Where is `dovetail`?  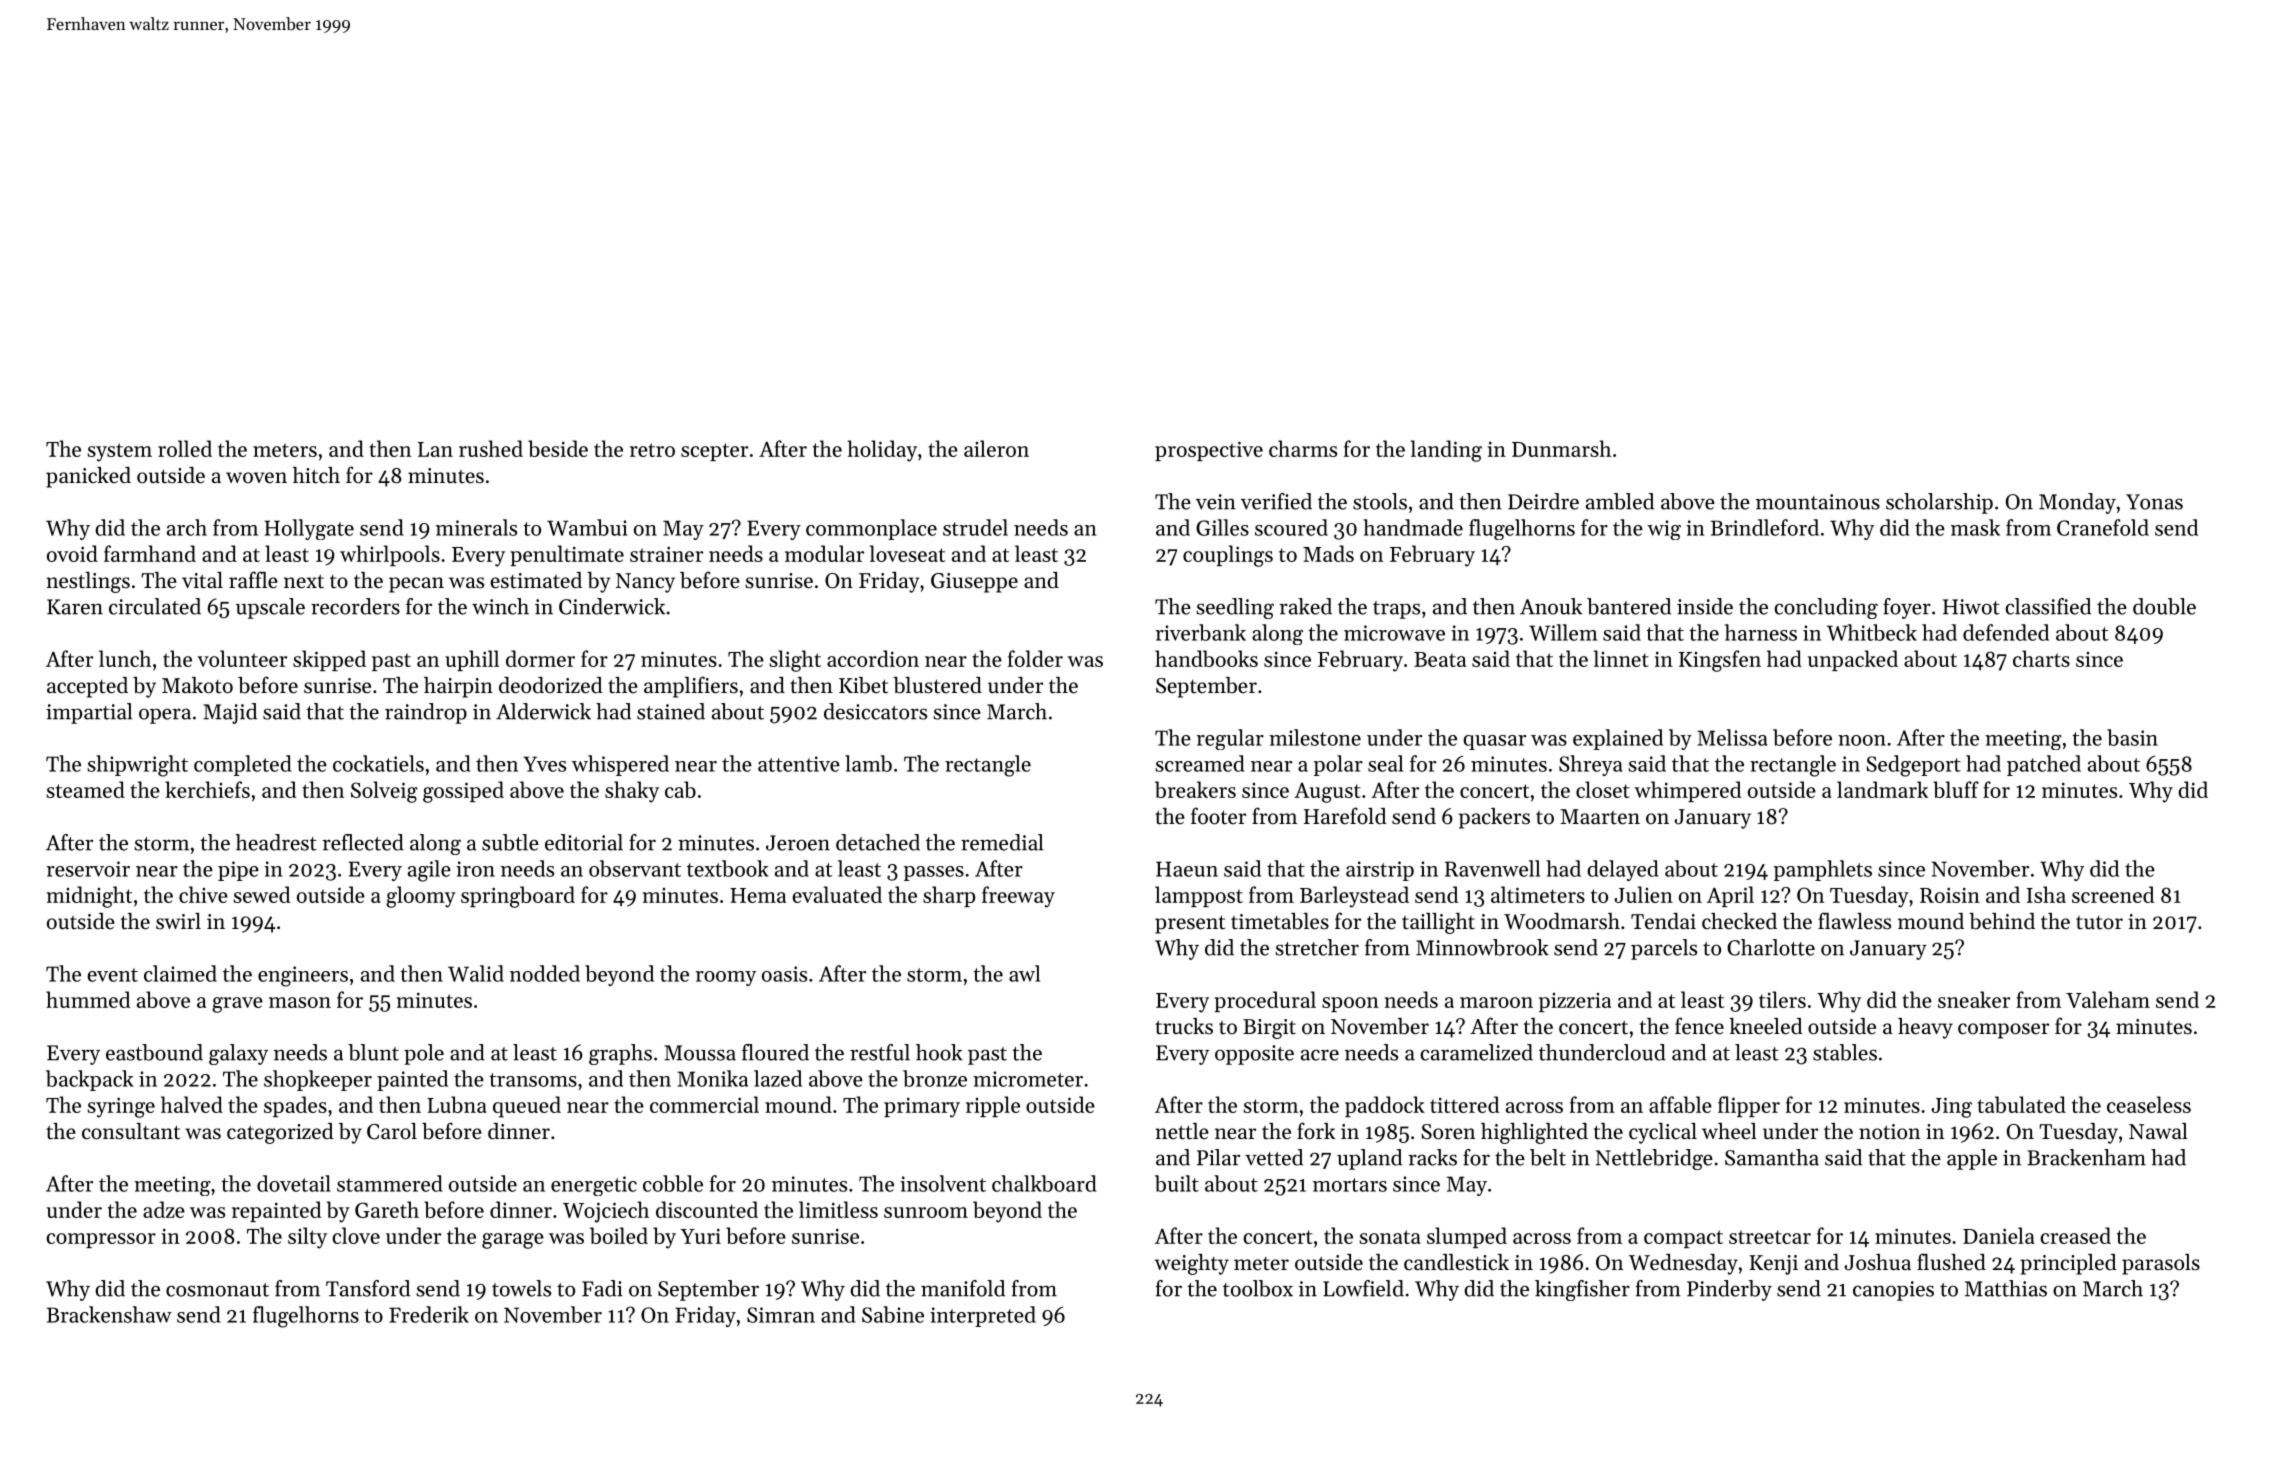 dovetail is located at coordinates (294, 1183).
